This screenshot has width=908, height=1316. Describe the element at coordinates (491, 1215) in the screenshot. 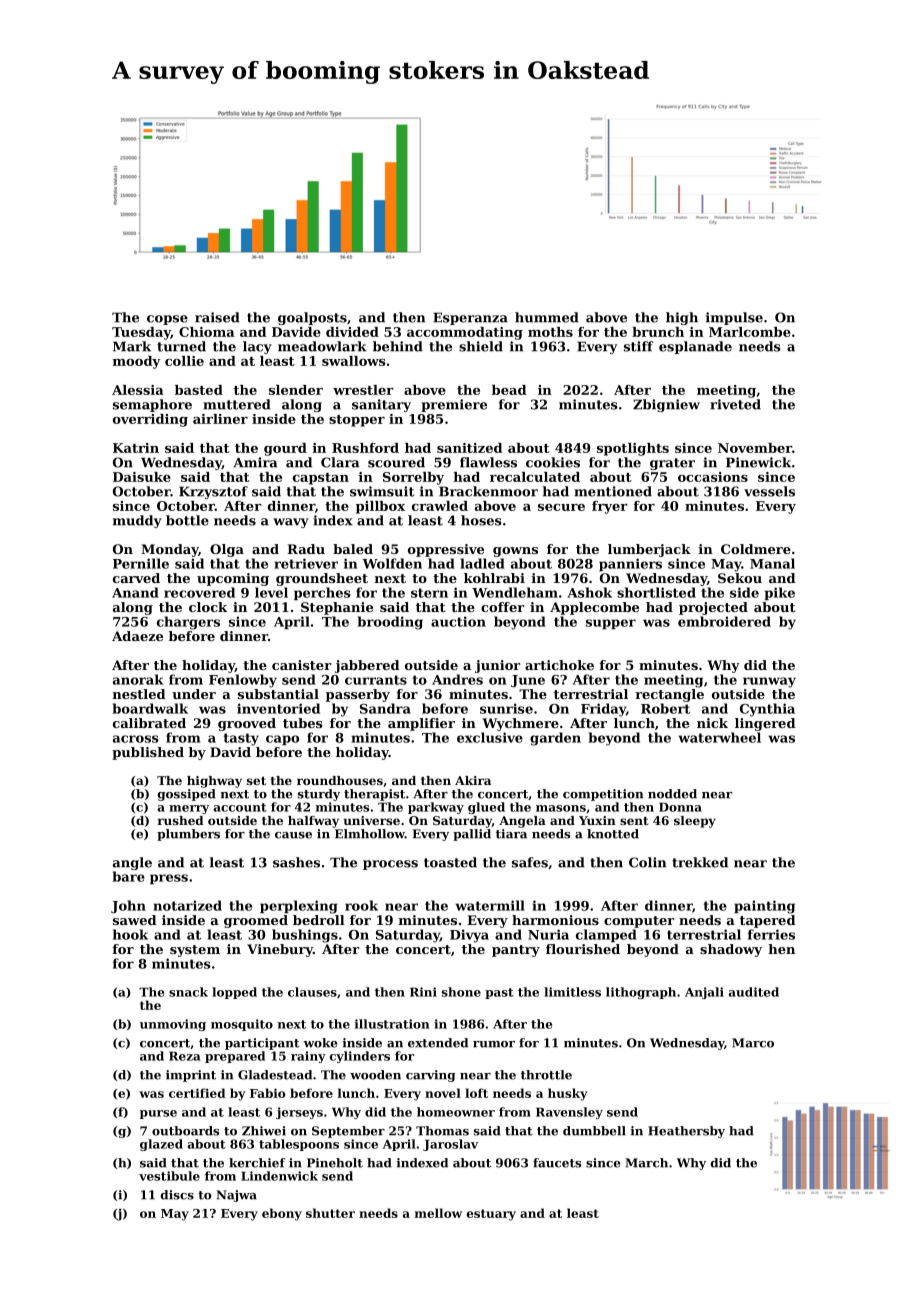

I see `estuary` at that location.
